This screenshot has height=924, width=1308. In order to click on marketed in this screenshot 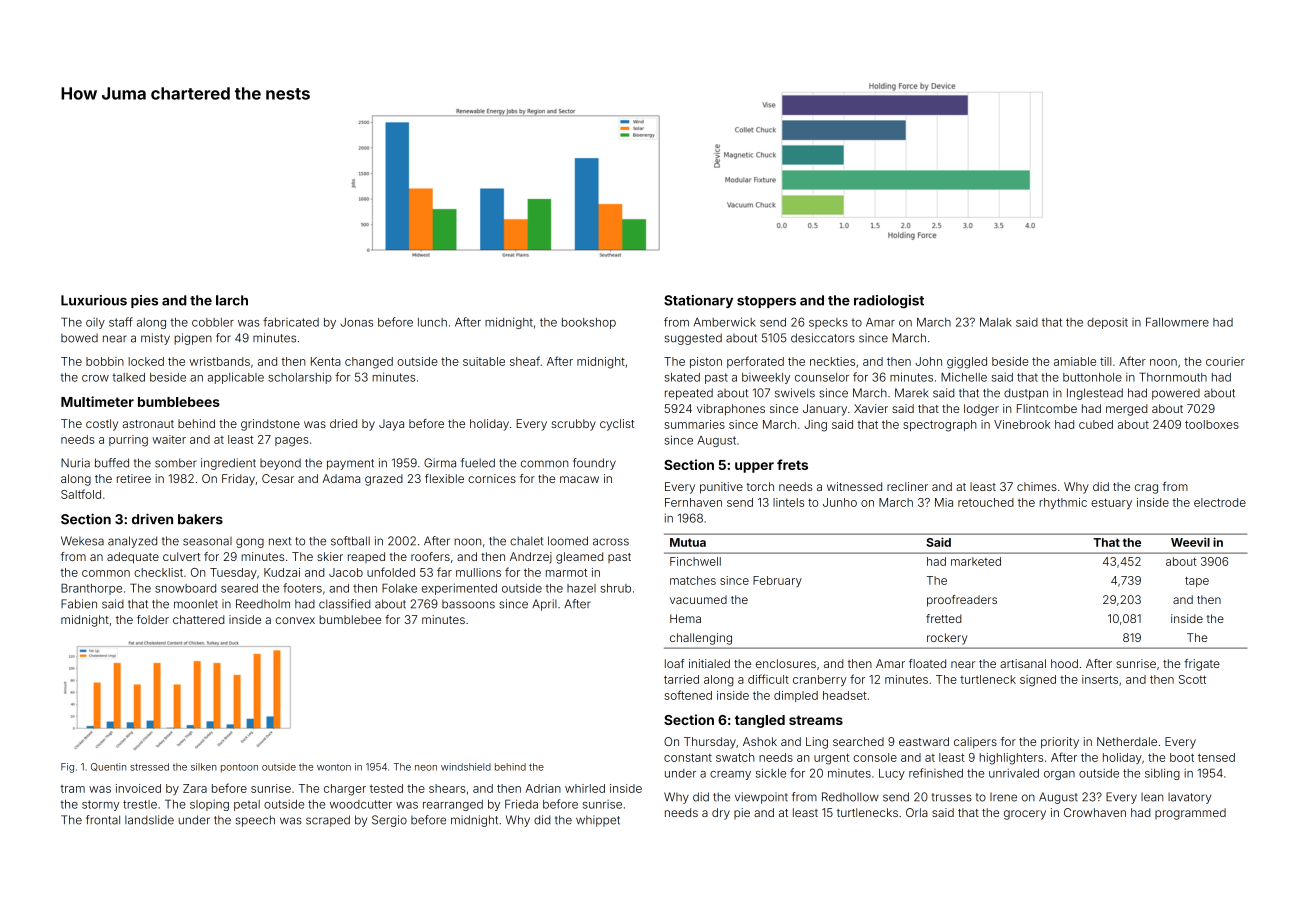, I will do `click(976, 561)`.
